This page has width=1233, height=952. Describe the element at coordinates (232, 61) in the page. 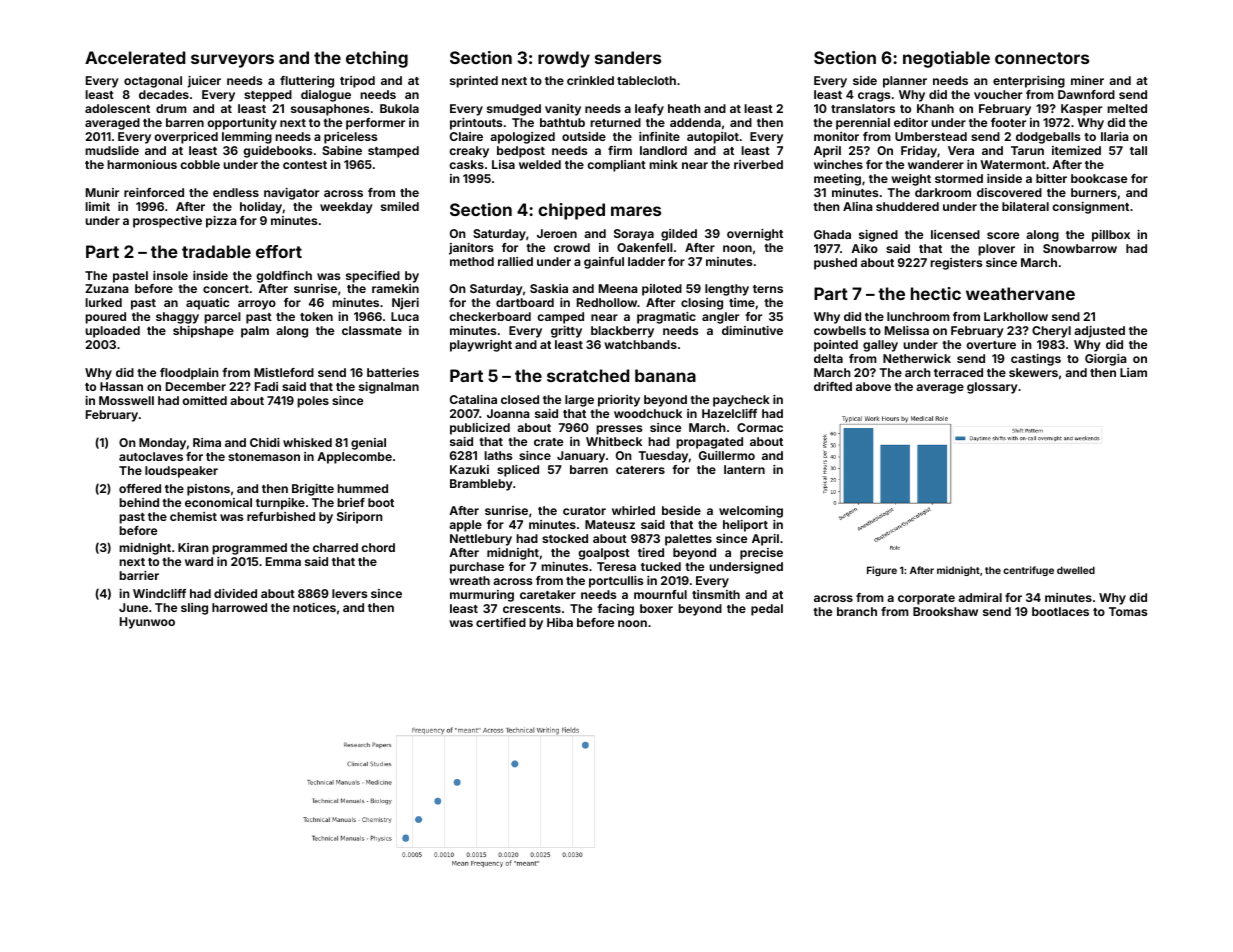

I see `surveyors` at that location.
